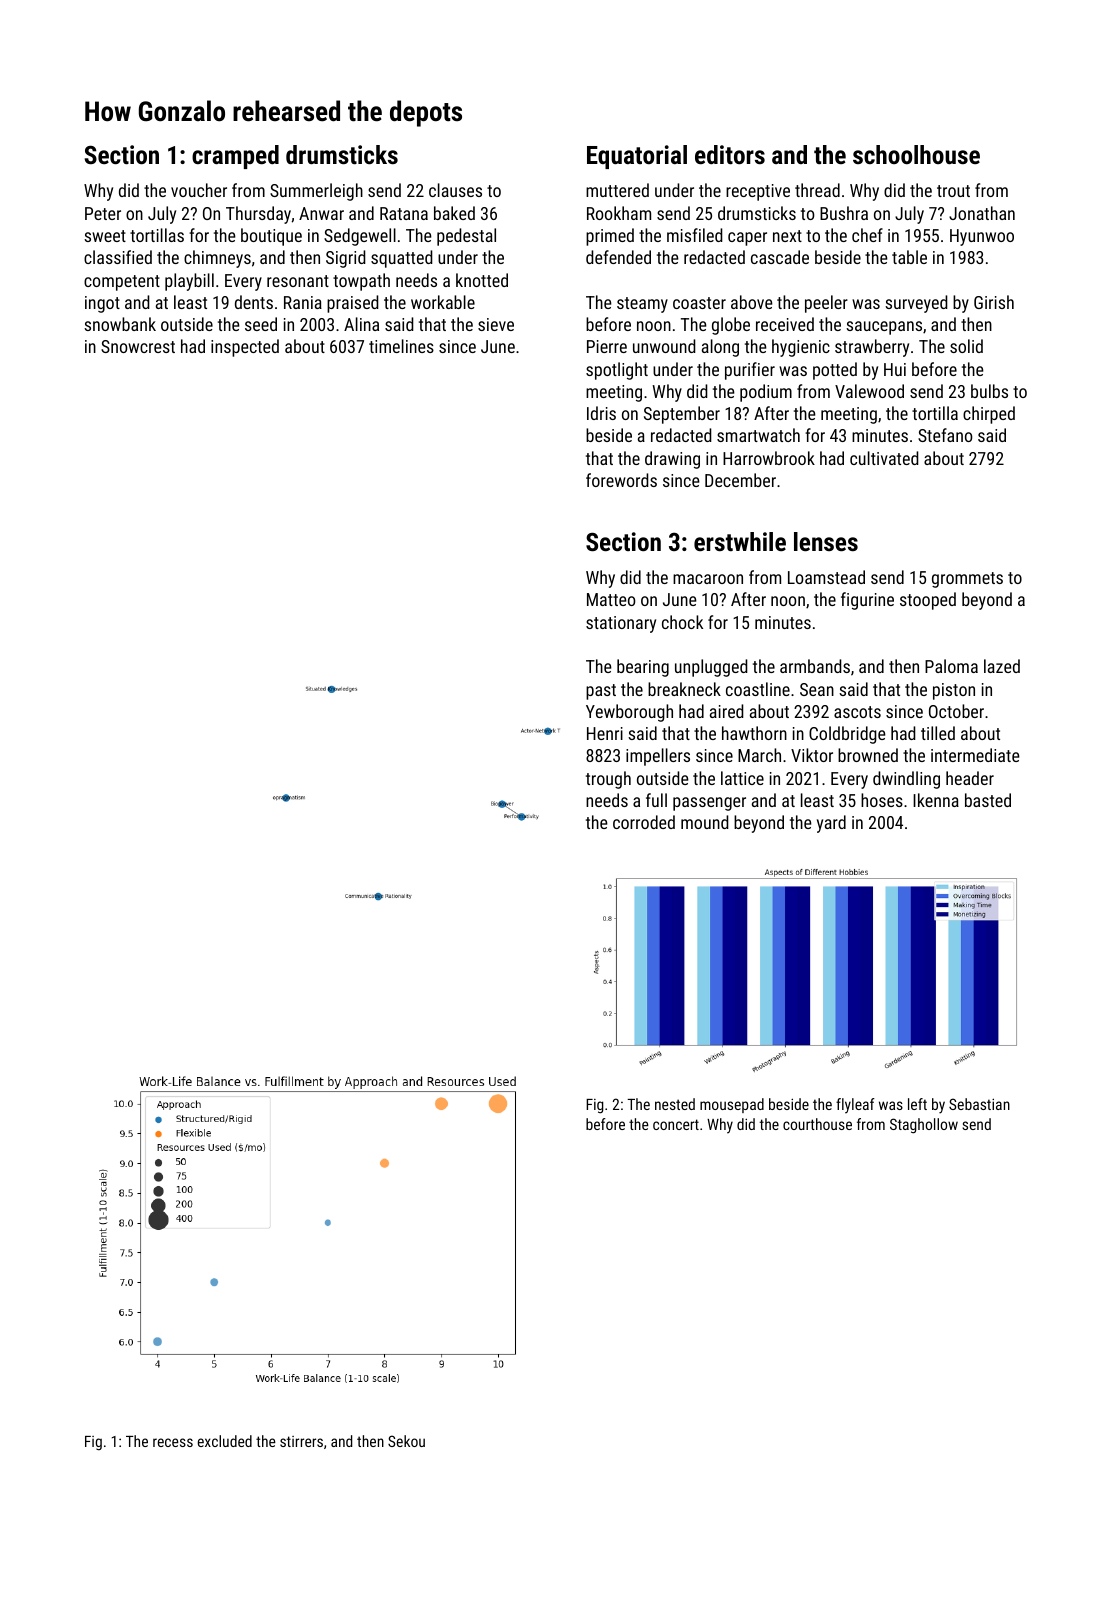 The height and width of the screenshot is (1610, 1112). Describe the element at coordinates (637, 157) in the screenshot. I see `Equatorial` at that location.
